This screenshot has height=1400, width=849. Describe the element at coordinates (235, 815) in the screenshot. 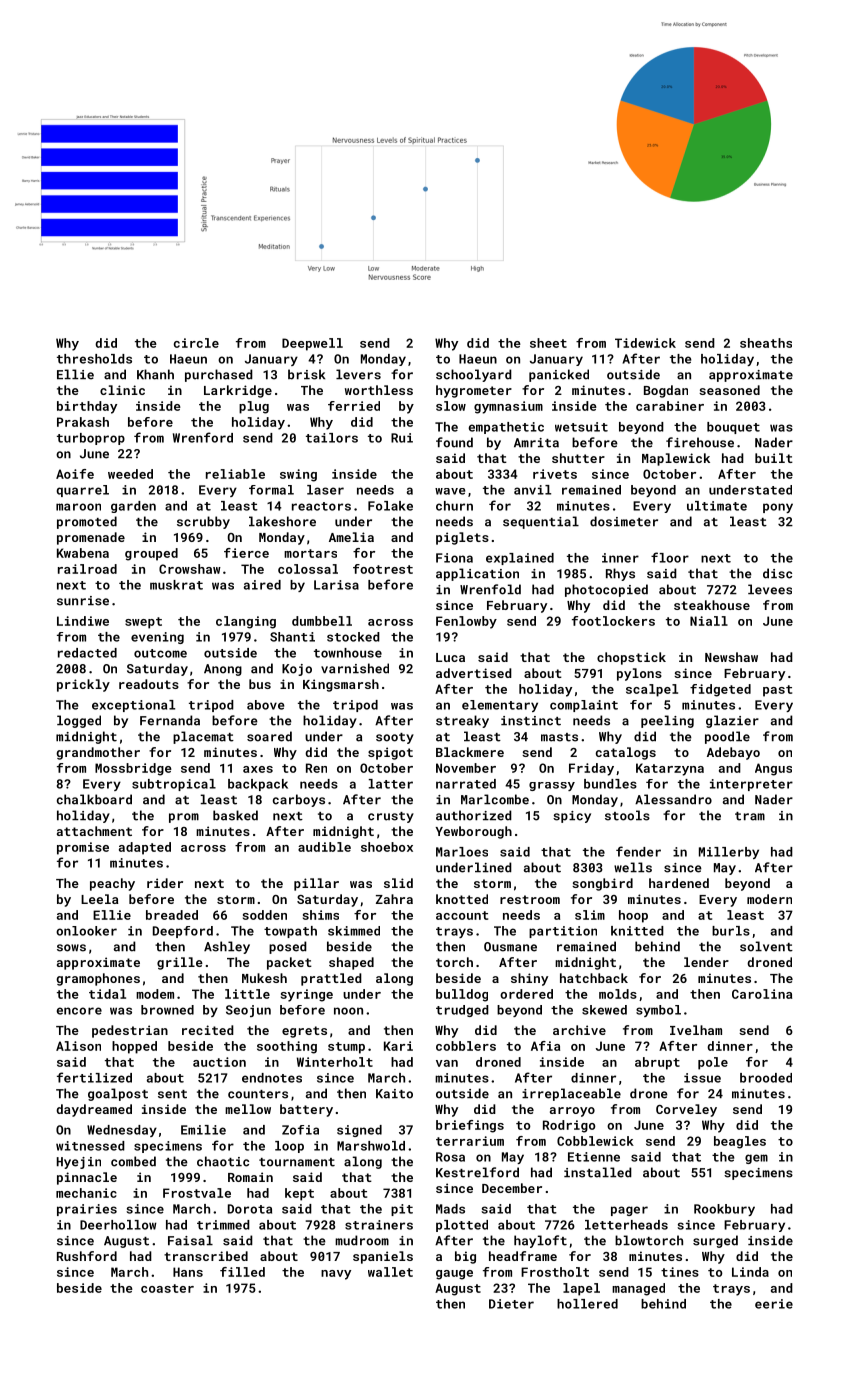

I see `basked` at that location.
